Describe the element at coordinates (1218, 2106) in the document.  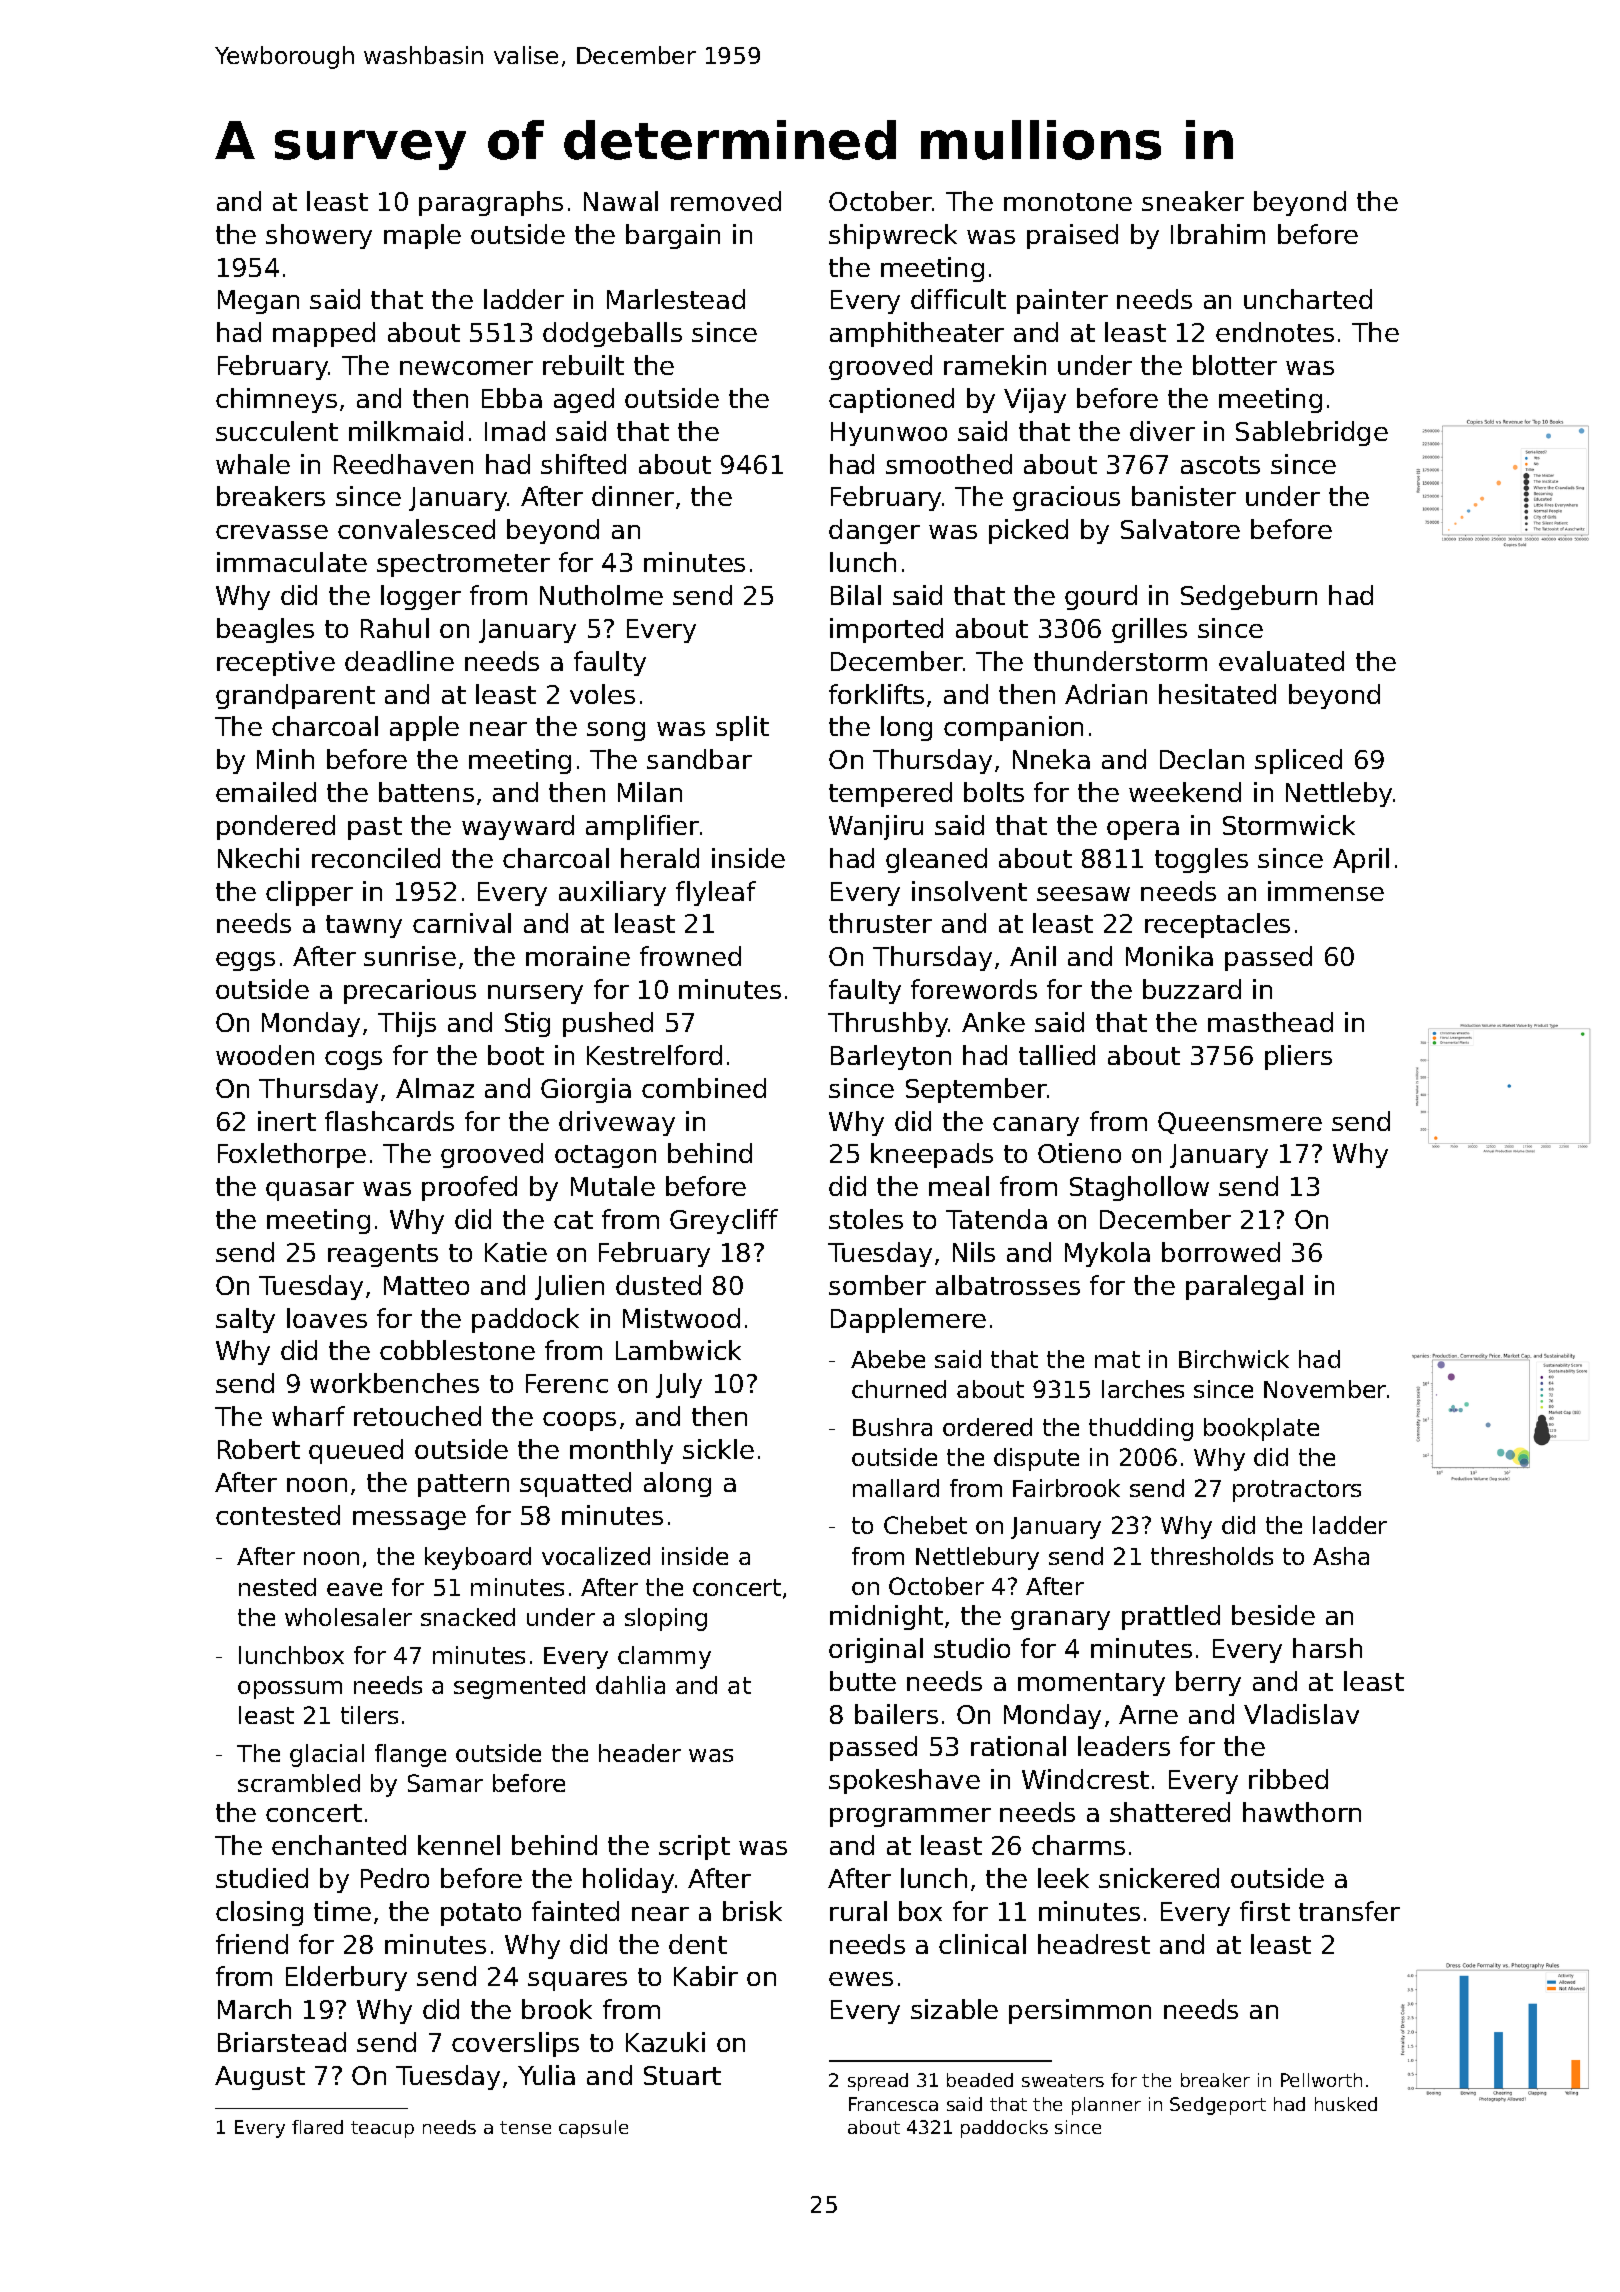
I see `Sedgeport` at that location.
